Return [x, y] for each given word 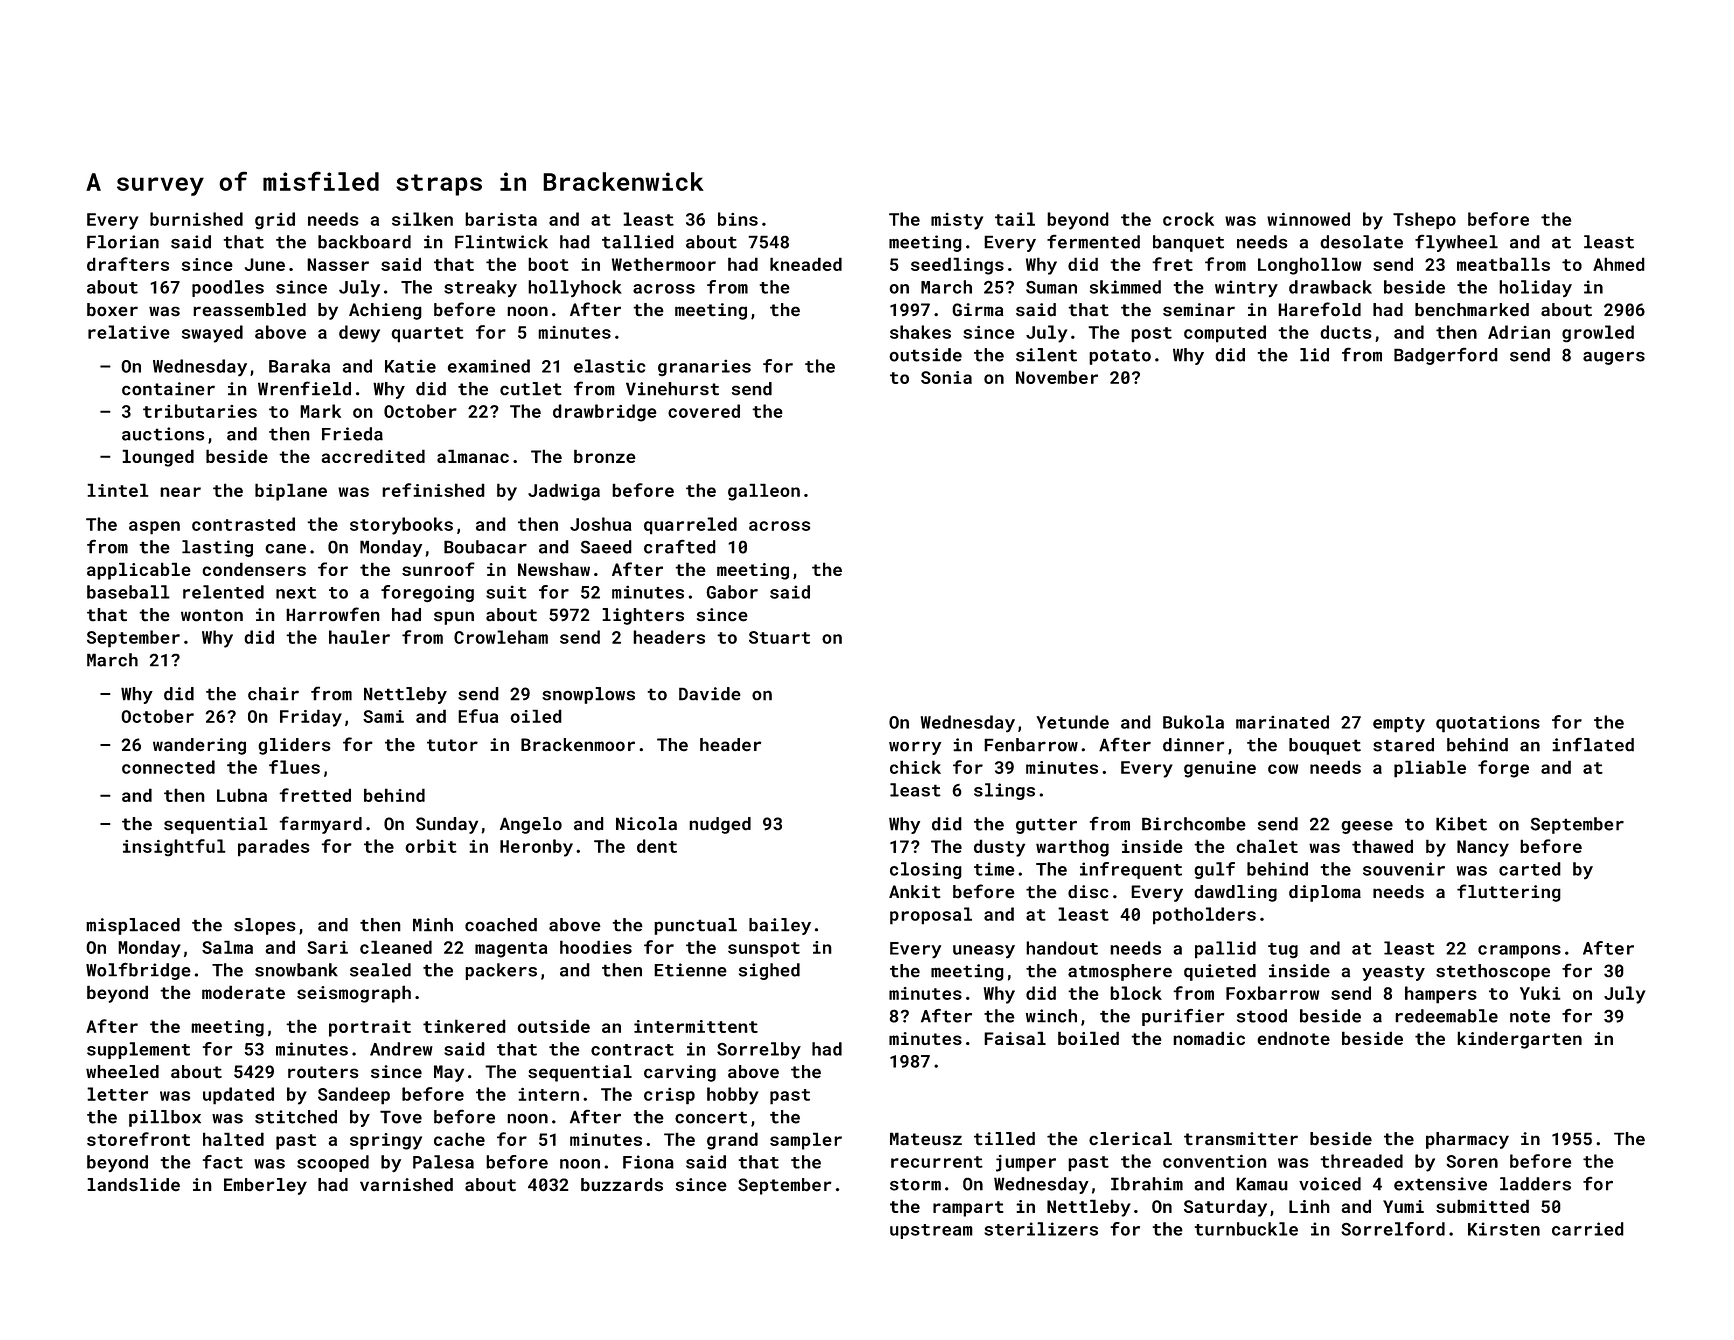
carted [1530, 869]
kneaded [806, 264]
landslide [133, 1185]
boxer [112, 310]
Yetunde [1072, 722]
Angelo [531, 825]
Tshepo [1424, 221]
